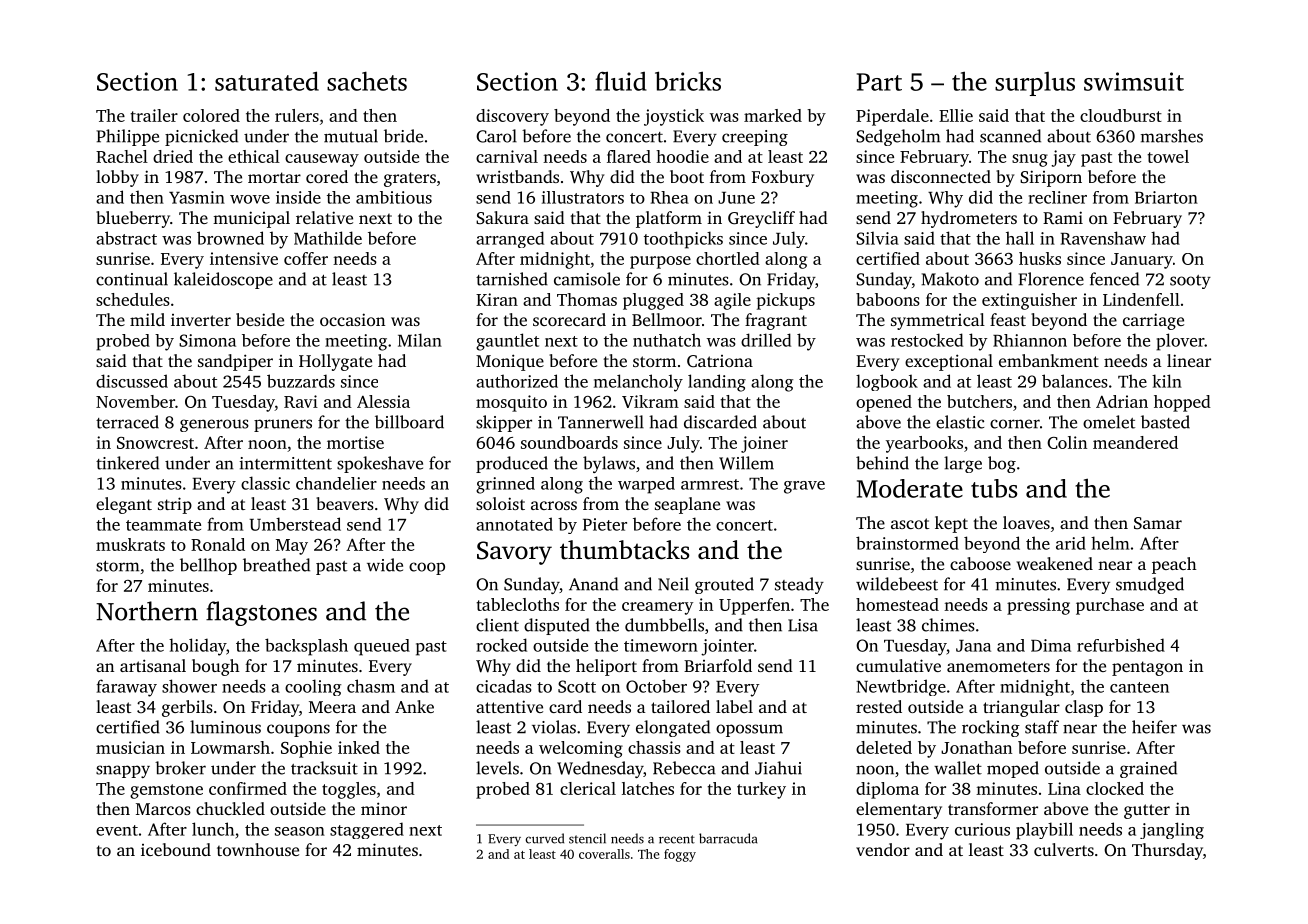  I want to click on saturated, so click(267, 81).
